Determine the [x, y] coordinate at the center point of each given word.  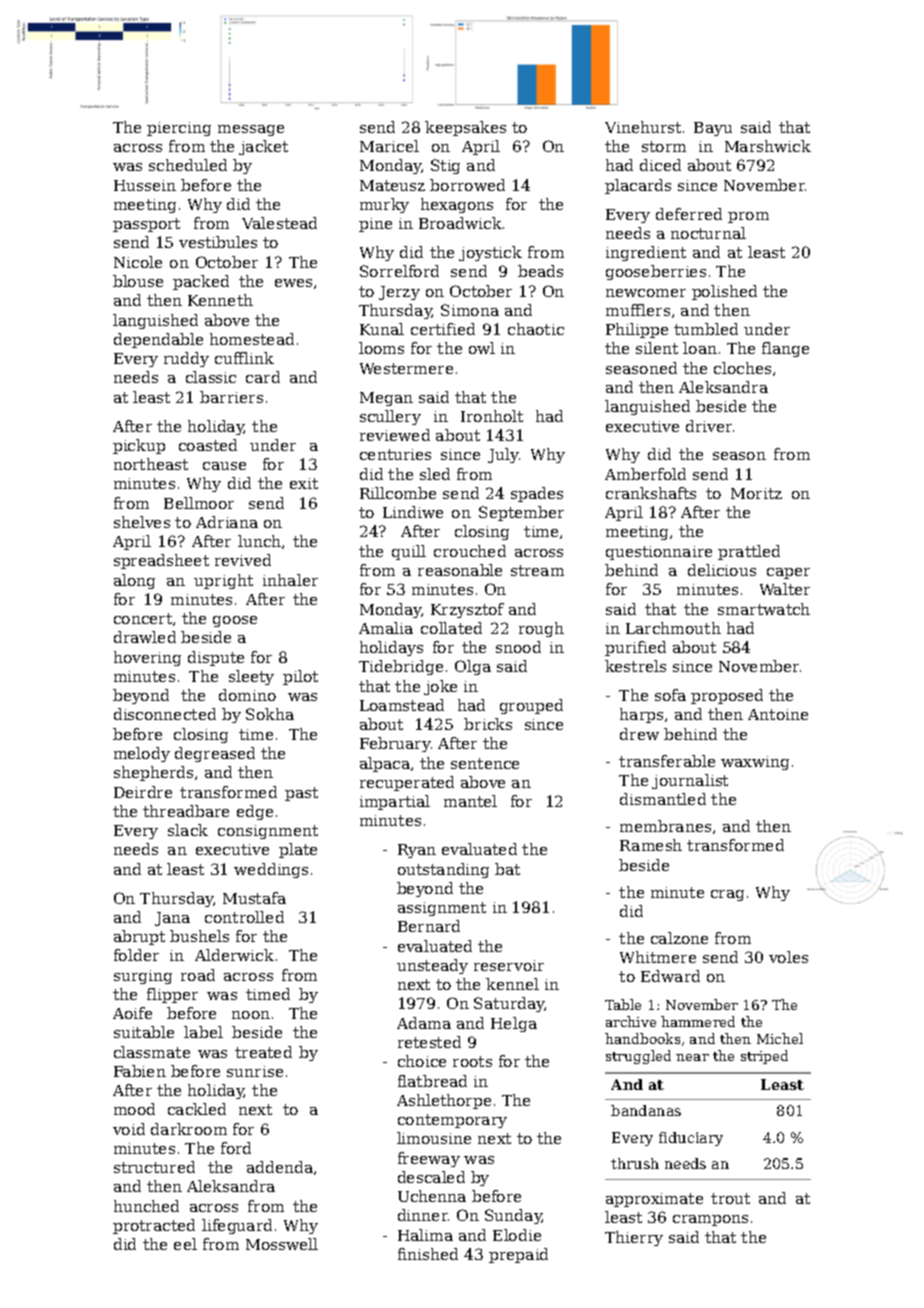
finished [428, 1254]
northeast [151, 464]
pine [375, 225]
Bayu [713, 129]
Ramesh [651, 845]
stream [537, 570]
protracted [154, 1226]
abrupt [139, 937]
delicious [722, 570]
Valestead [279, 223]
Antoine [778, 714]
